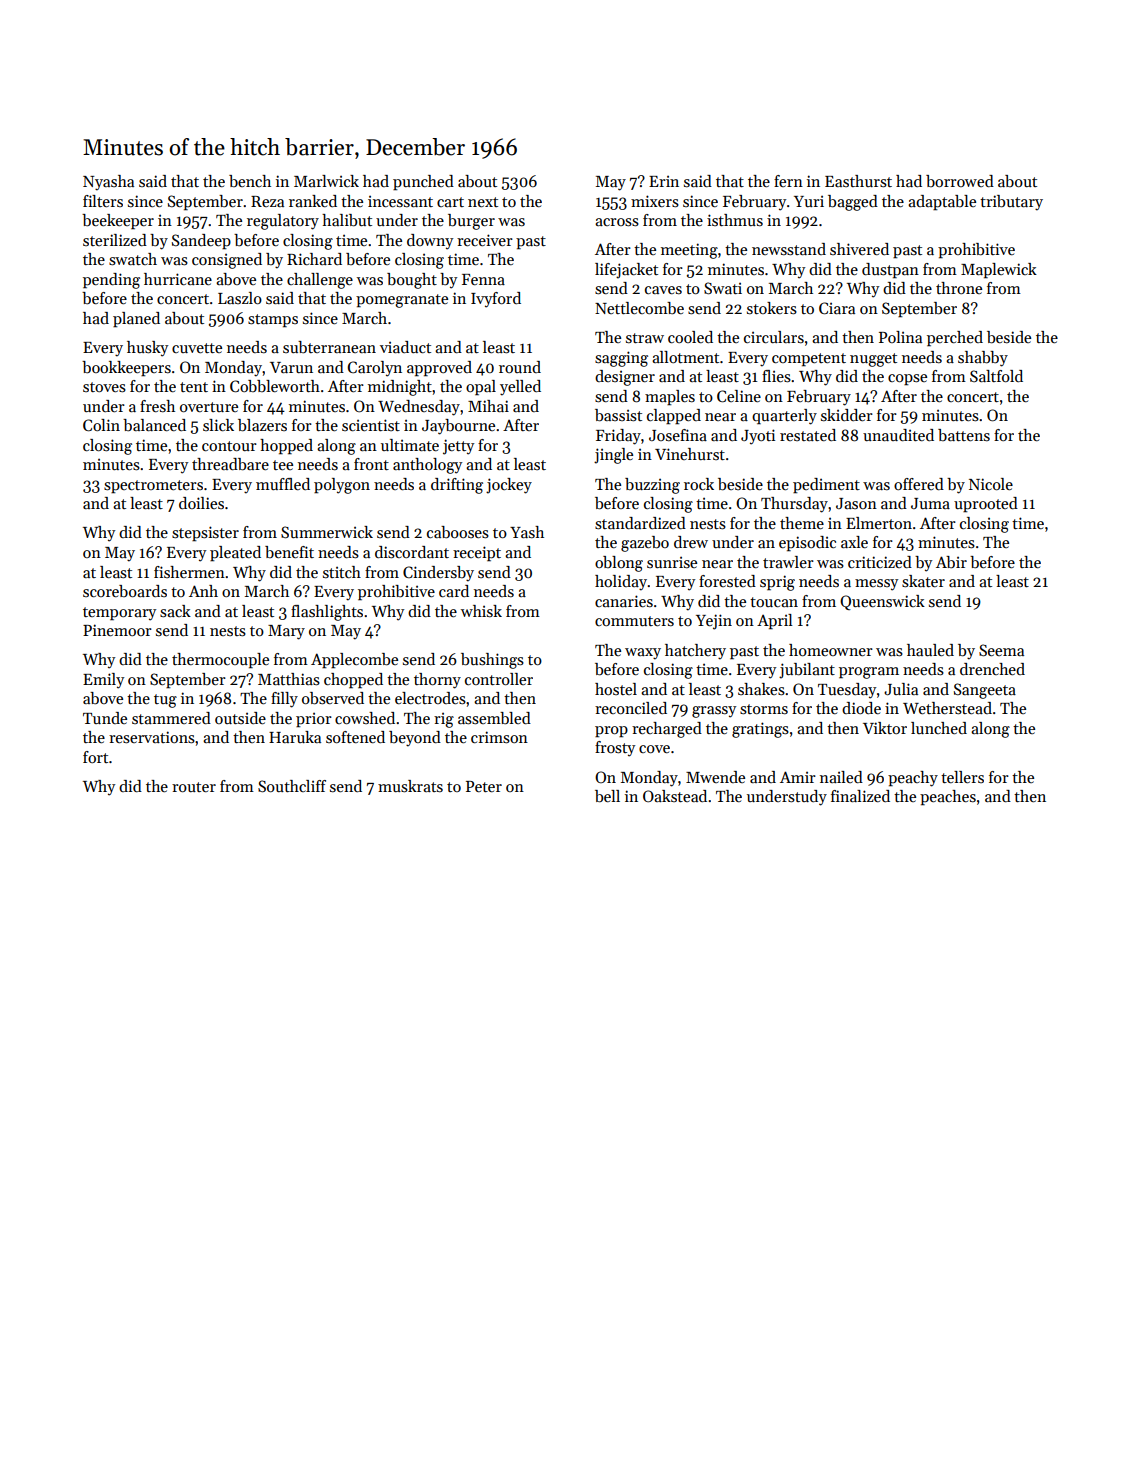 The height and width of the screenshot is (1479, 1143). What do you see at coordinates (675, 796) in the screenshot?
I see `Oakstead` at bounding box center [675, 796].
